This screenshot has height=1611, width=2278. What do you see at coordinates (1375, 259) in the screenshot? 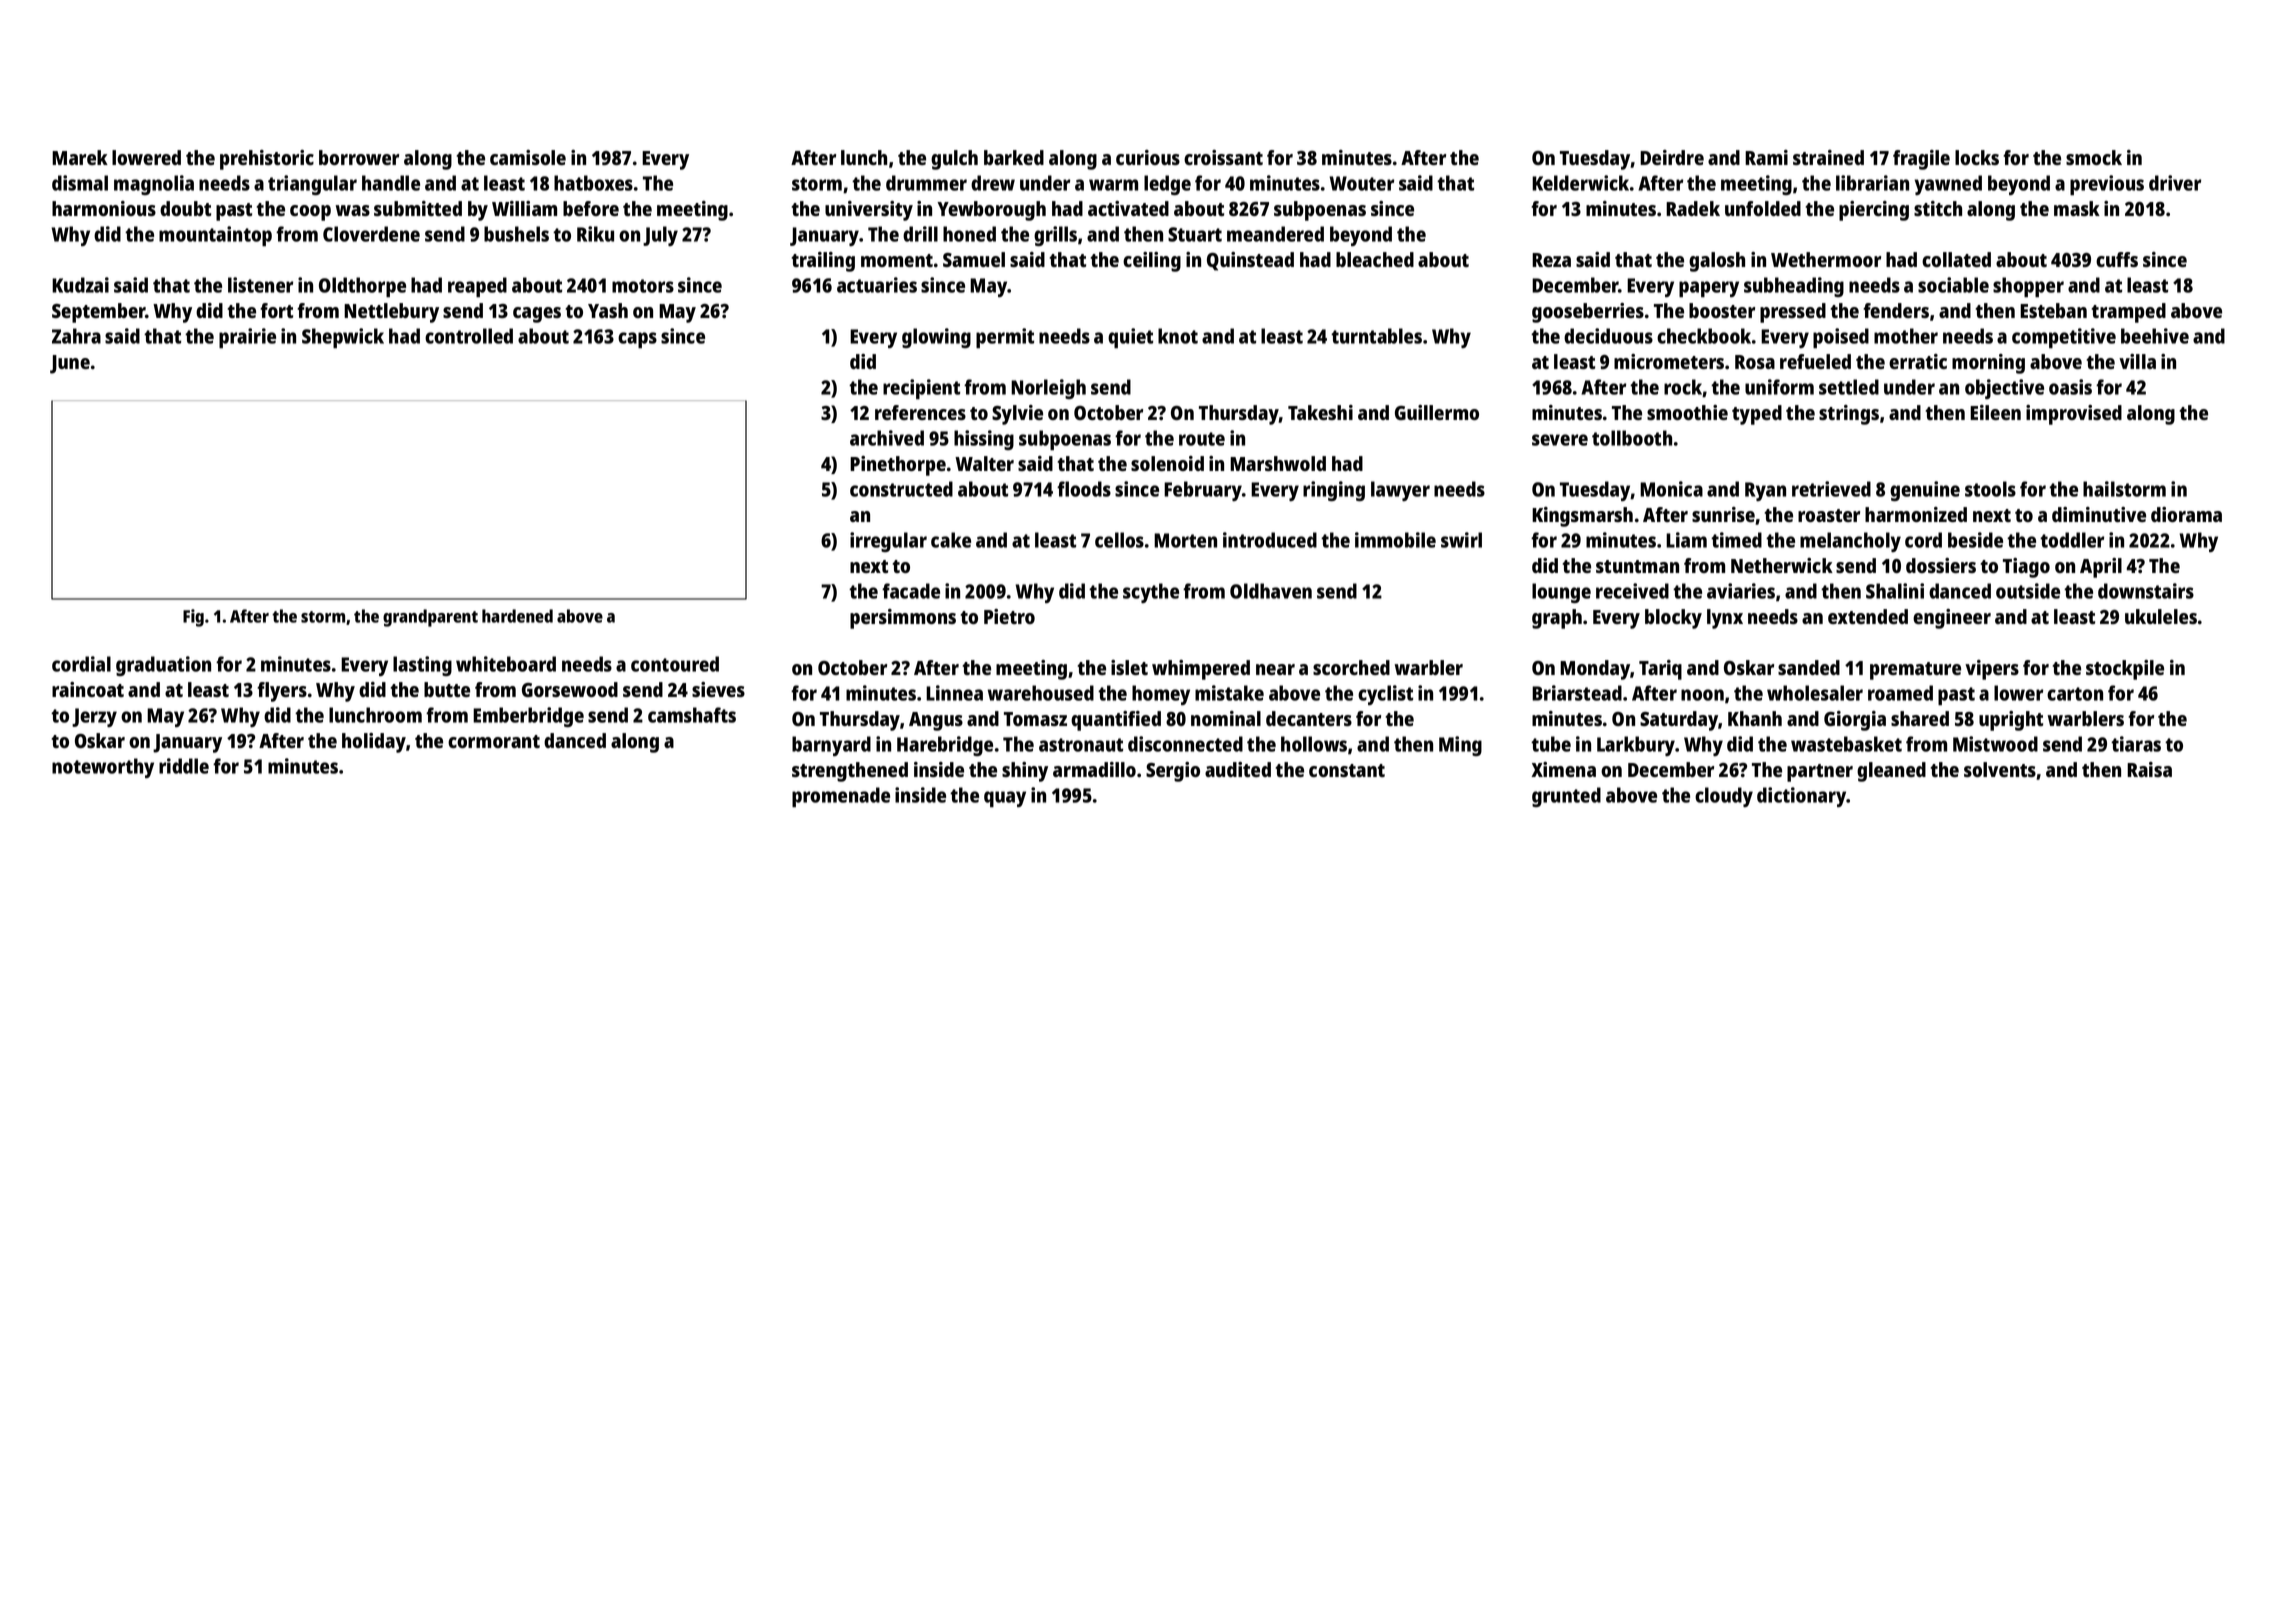
I see `bleached` at bounding box center [1375, 259].
